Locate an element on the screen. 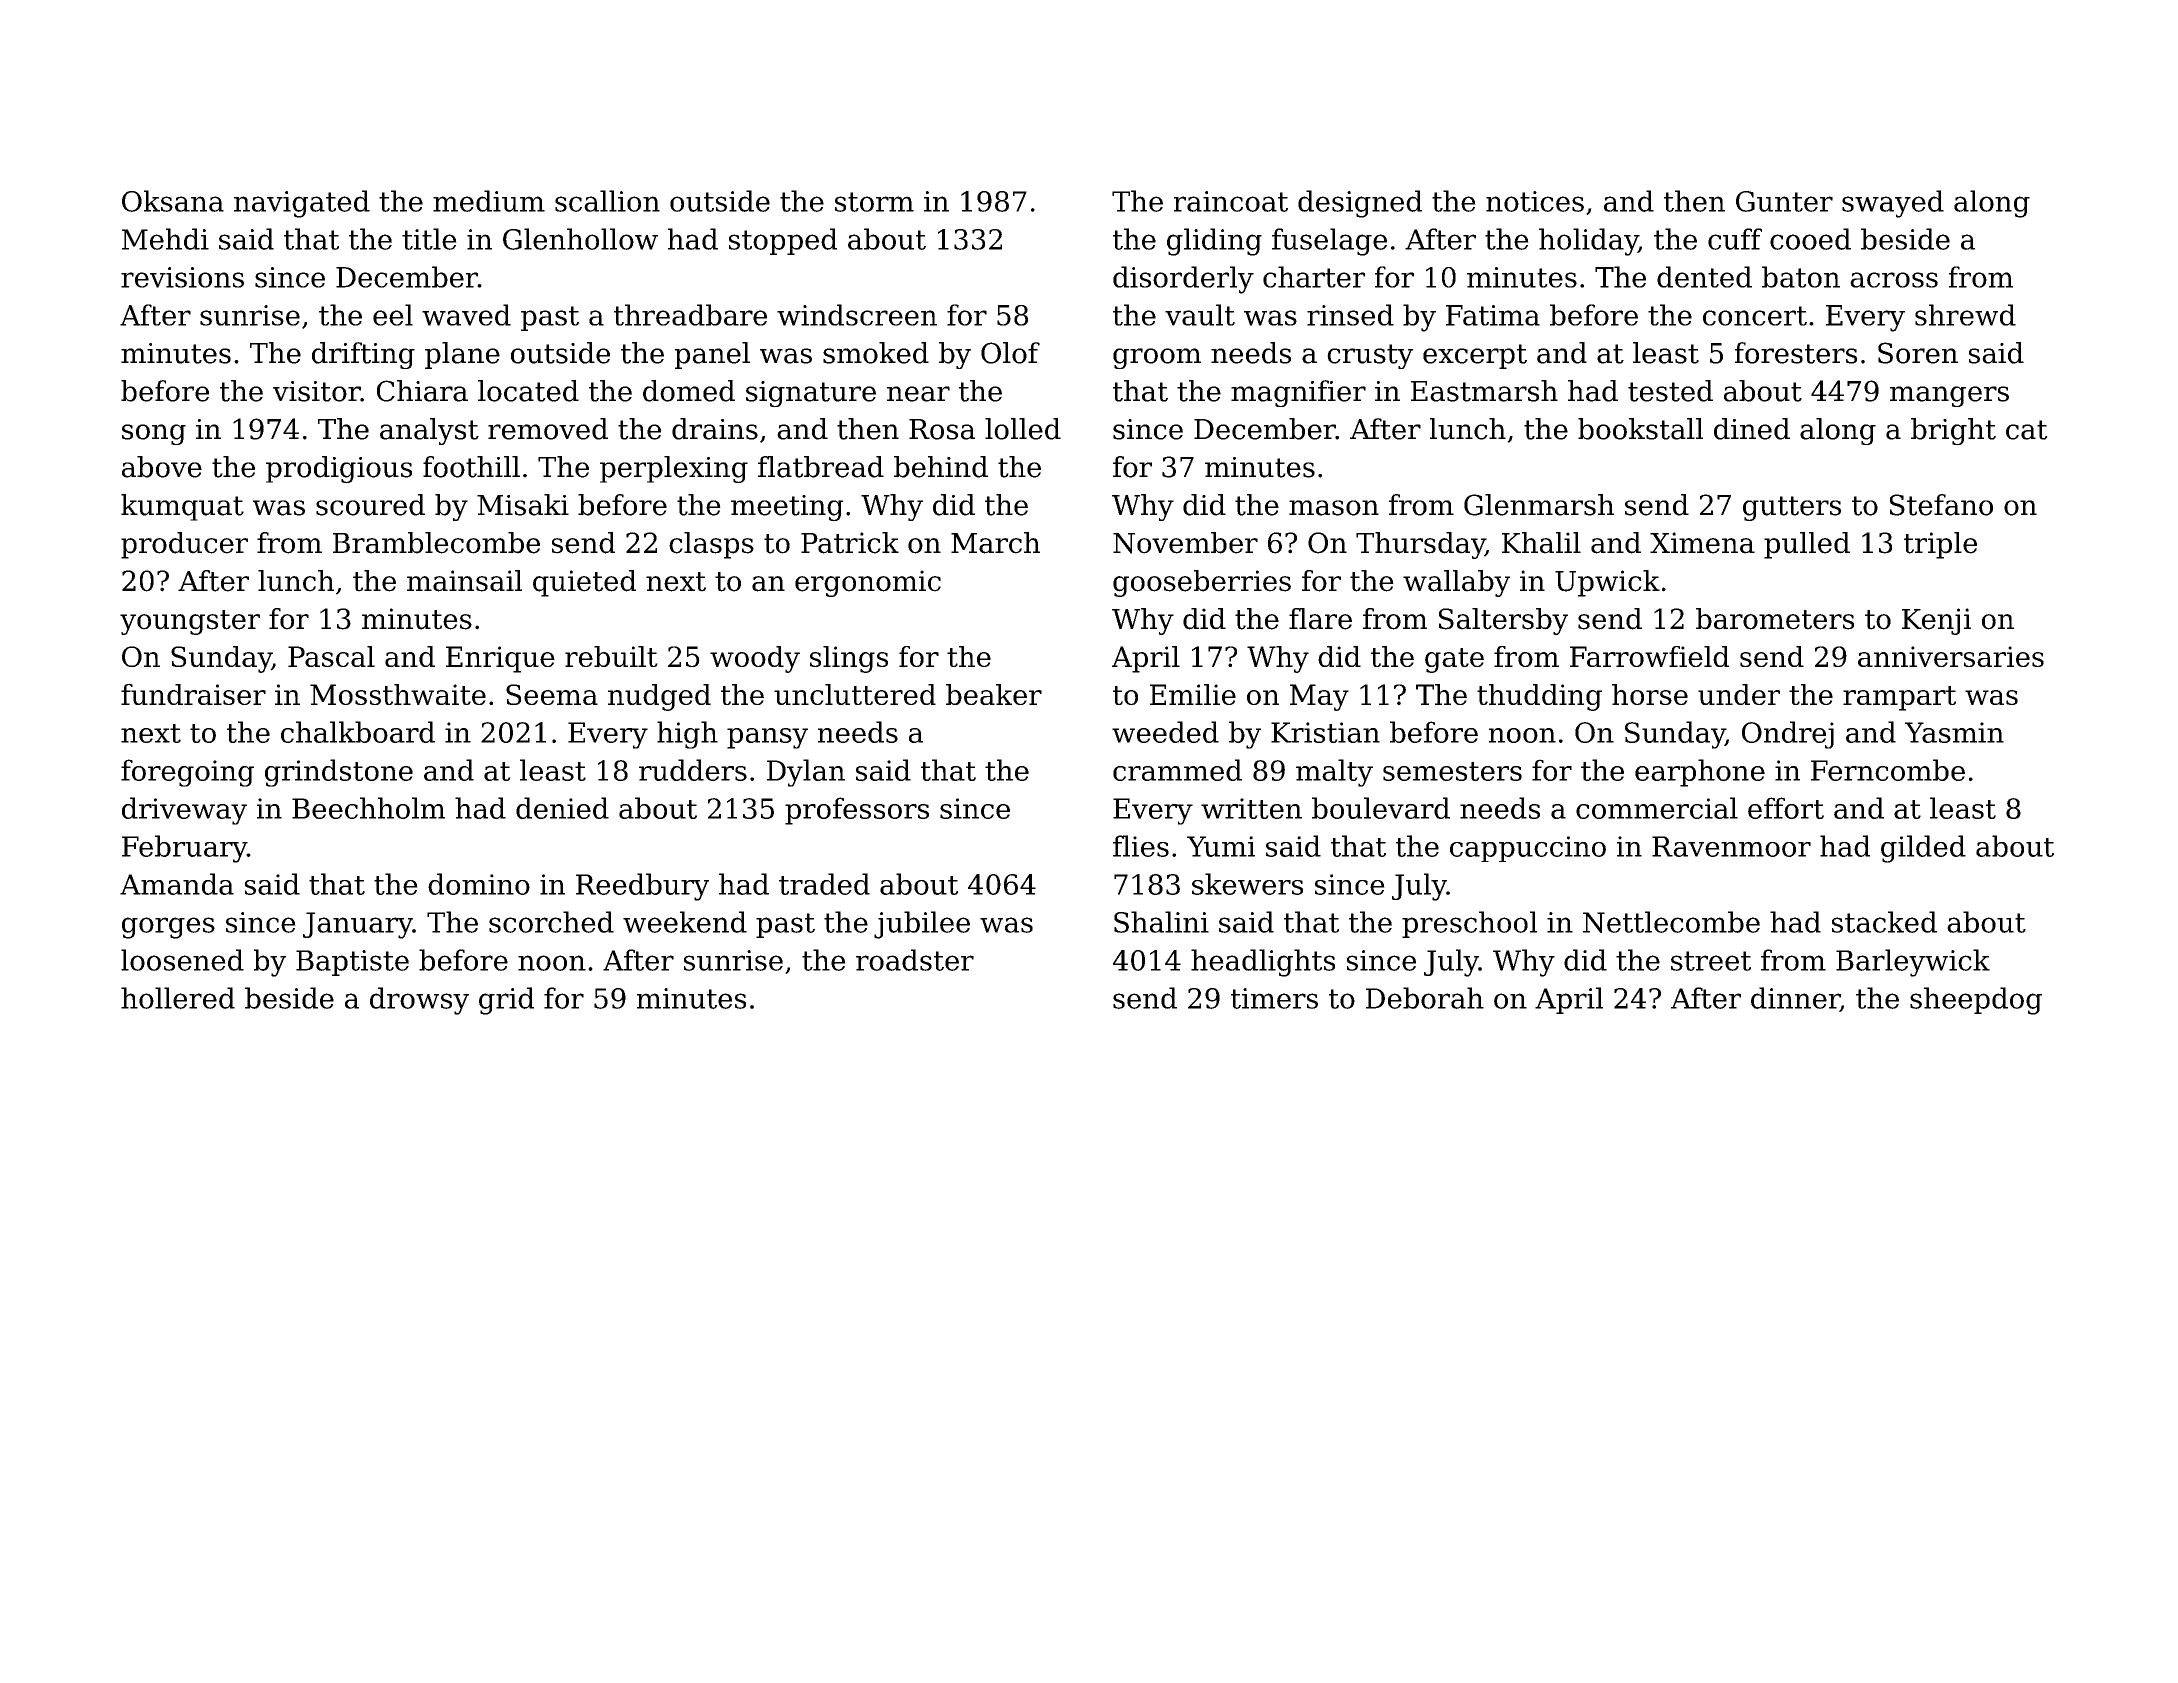  Ximena is located at coordinates (1702, 543).
